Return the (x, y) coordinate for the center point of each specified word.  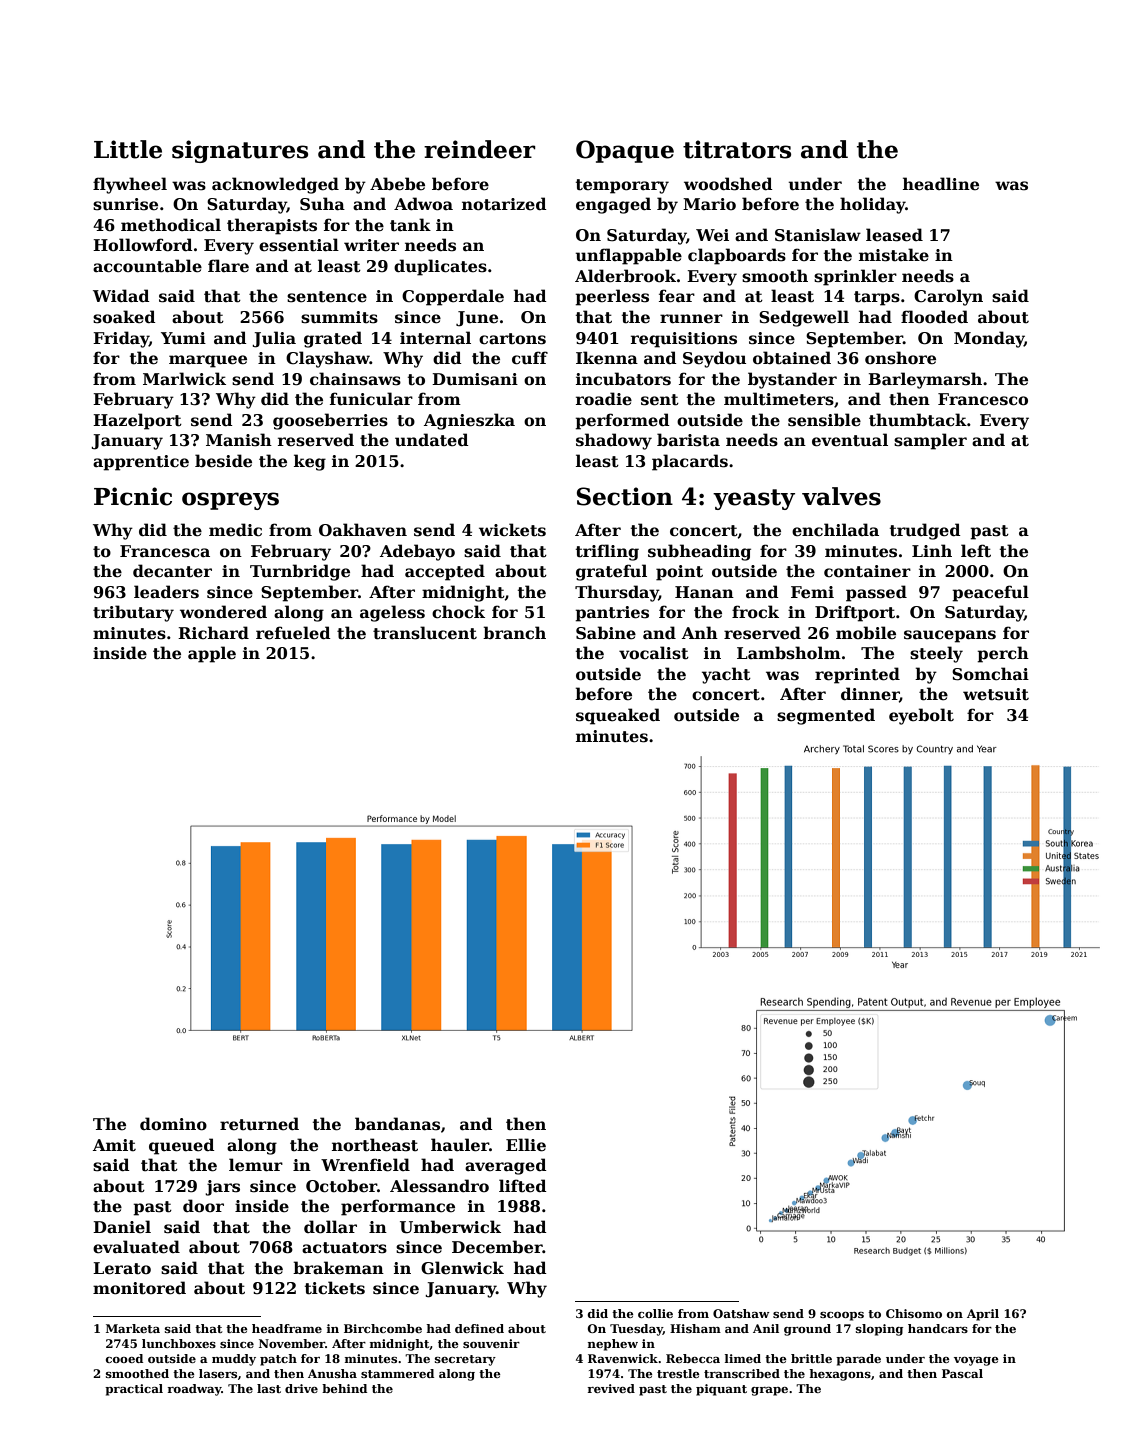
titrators (737, 149)
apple (212, 654)
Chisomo (914, 1313)
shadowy (614, 441)
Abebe (397, 184)
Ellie (526, 1145)
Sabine (606, 633)
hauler (460, 1145)
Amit (114, 1145)
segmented (826, 716)
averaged (506, 1166)
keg (310, 462)
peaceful (990, 593)
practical (134, 1390)
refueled (293, 633)
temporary (622, 186)
